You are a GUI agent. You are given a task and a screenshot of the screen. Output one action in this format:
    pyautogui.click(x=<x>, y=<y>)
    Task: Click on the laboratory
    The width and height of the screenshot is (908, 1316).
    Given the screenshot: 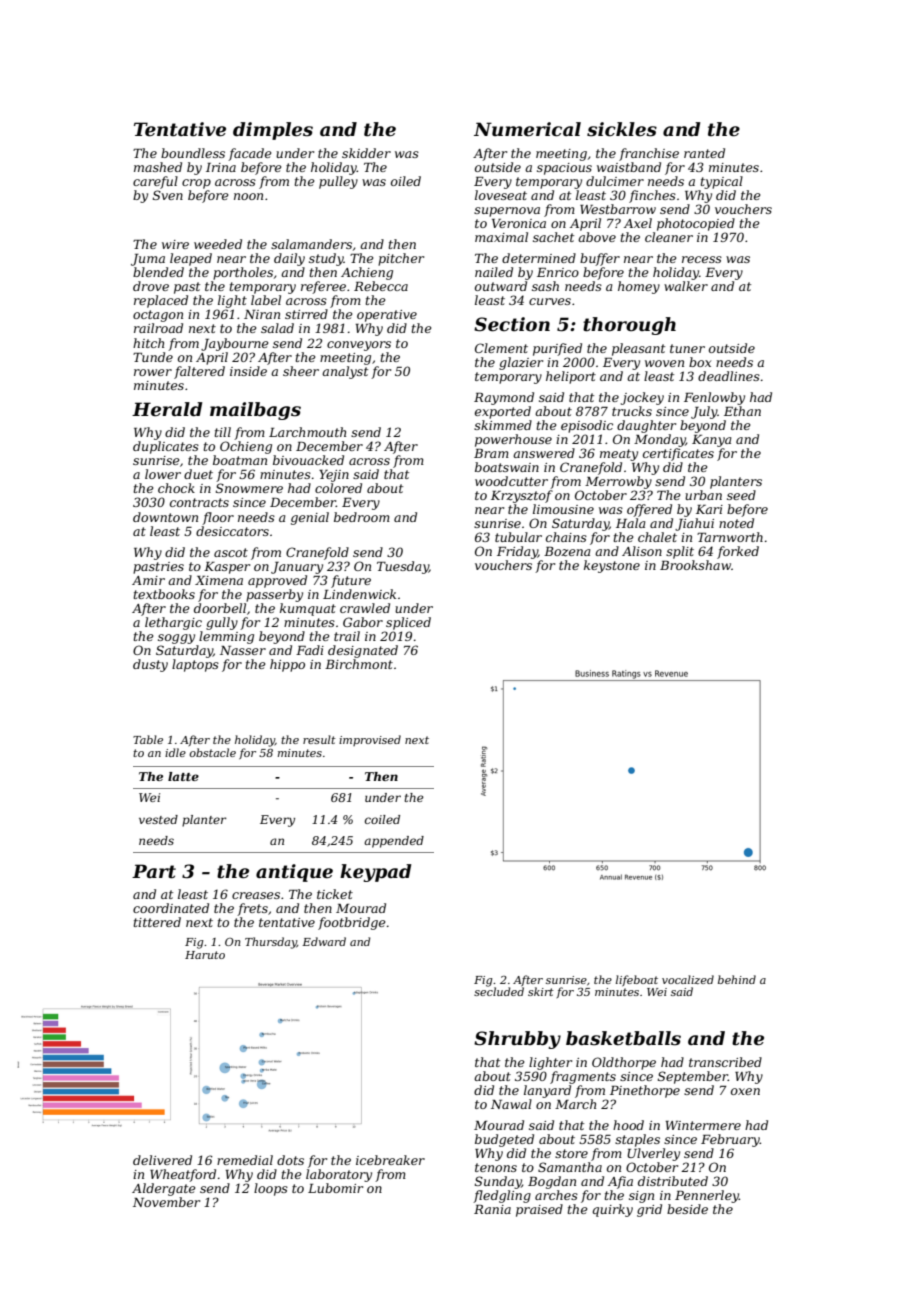 What is the action you would take?
    pyautogui.click(x=339, y=1175)
